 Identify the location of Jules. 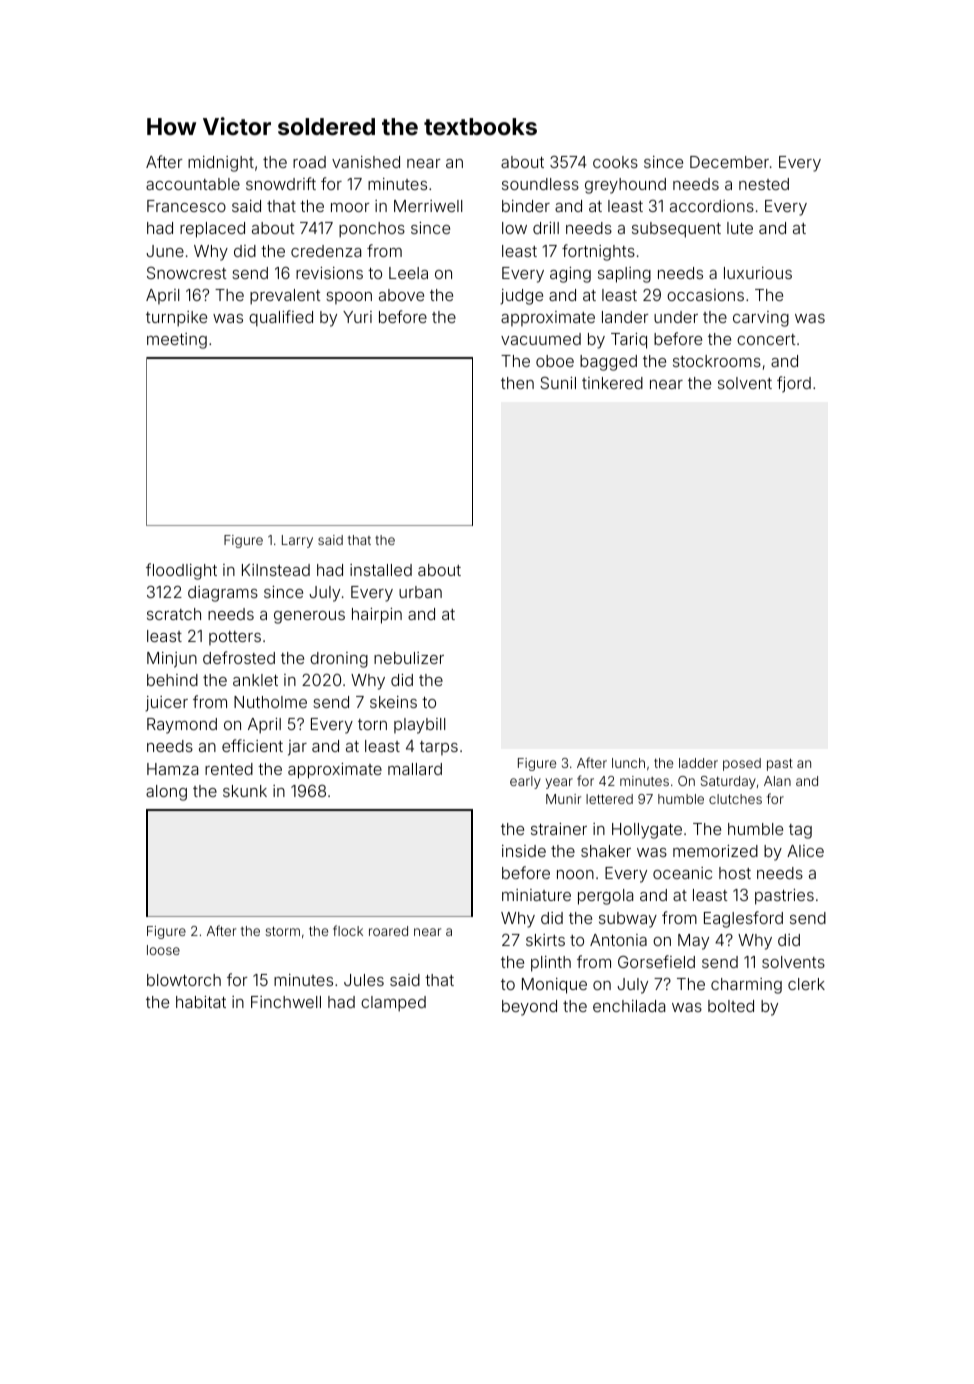
(364, 980).
